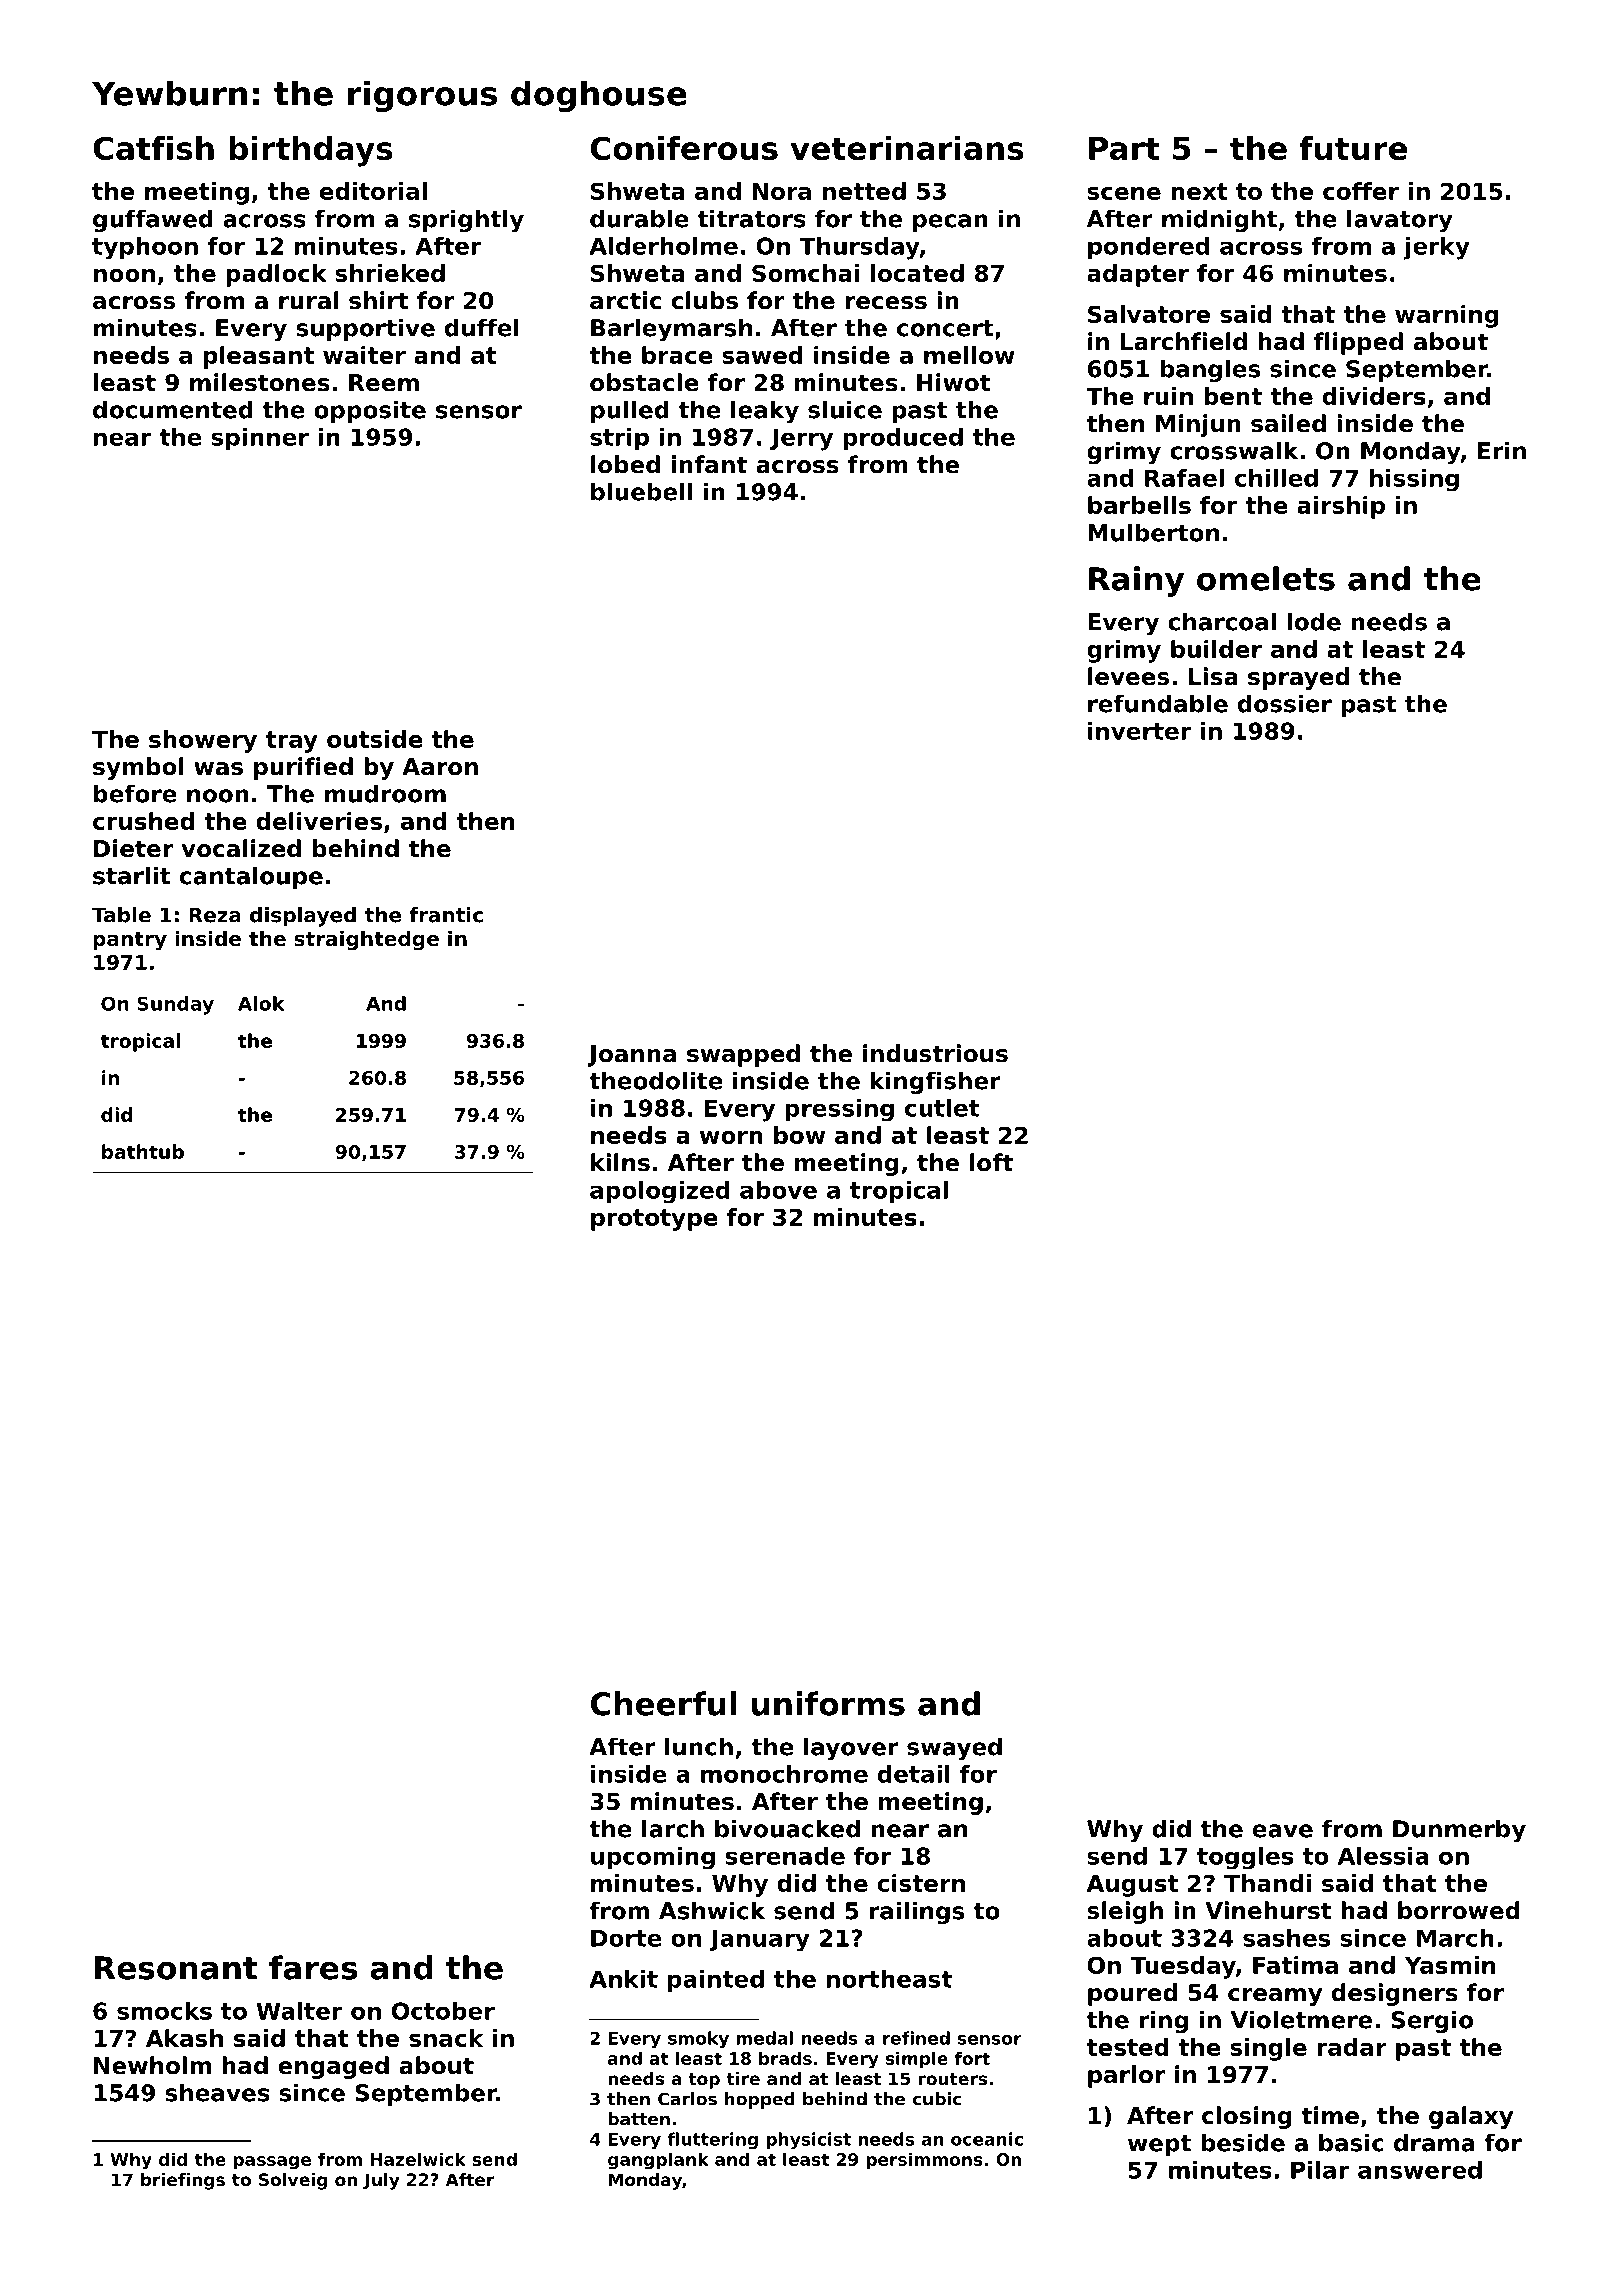 Image resolution: width=1620 pixels, height=2292 pixels. What do you see at coordinates (699, 1746) in the screenshot?
I see `lunch` at bounding box center [699, 1746].
